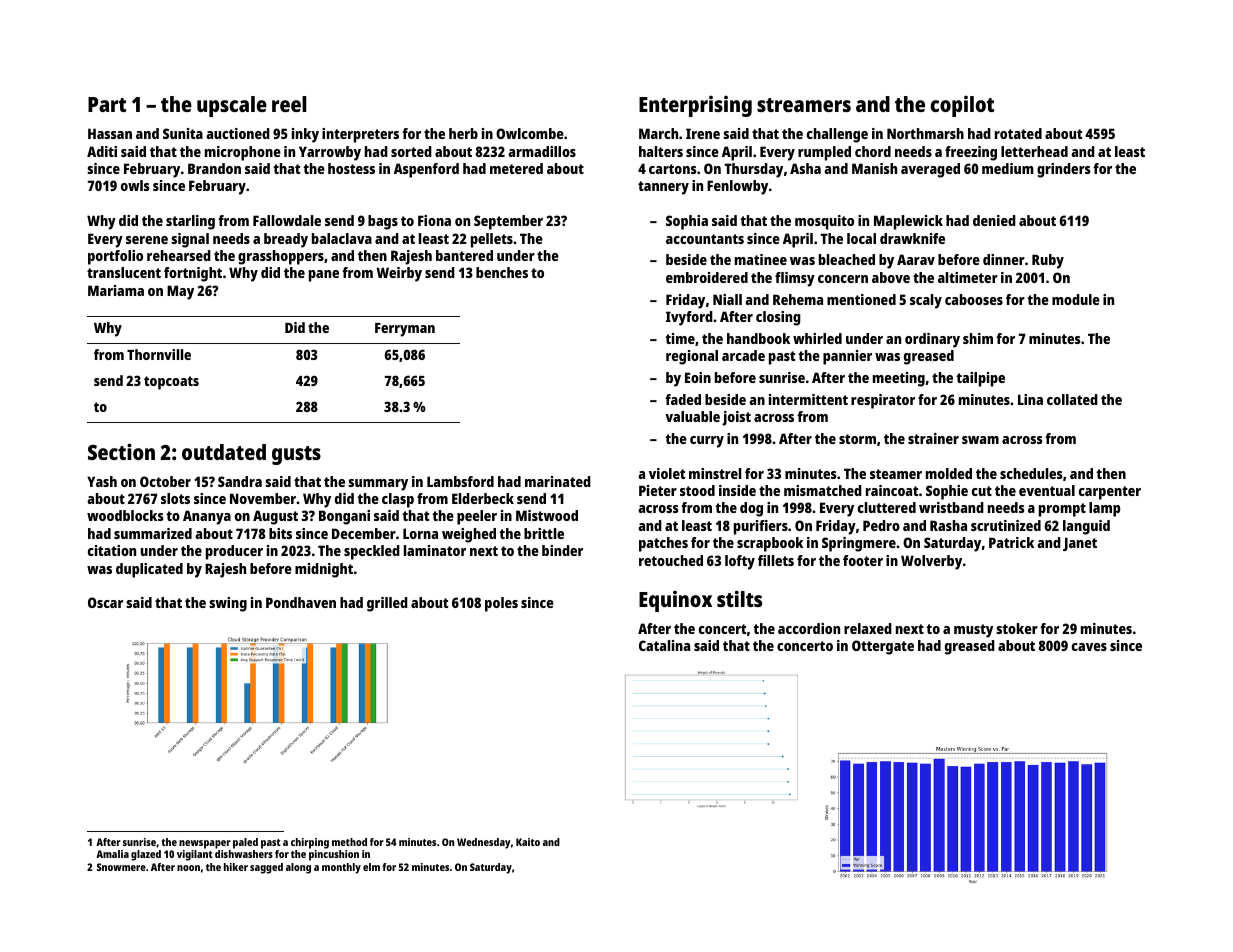  What do you see at coordinates (102, 151) in the screenshot?
I see `Aditi` at bounding box center [102, 151].
